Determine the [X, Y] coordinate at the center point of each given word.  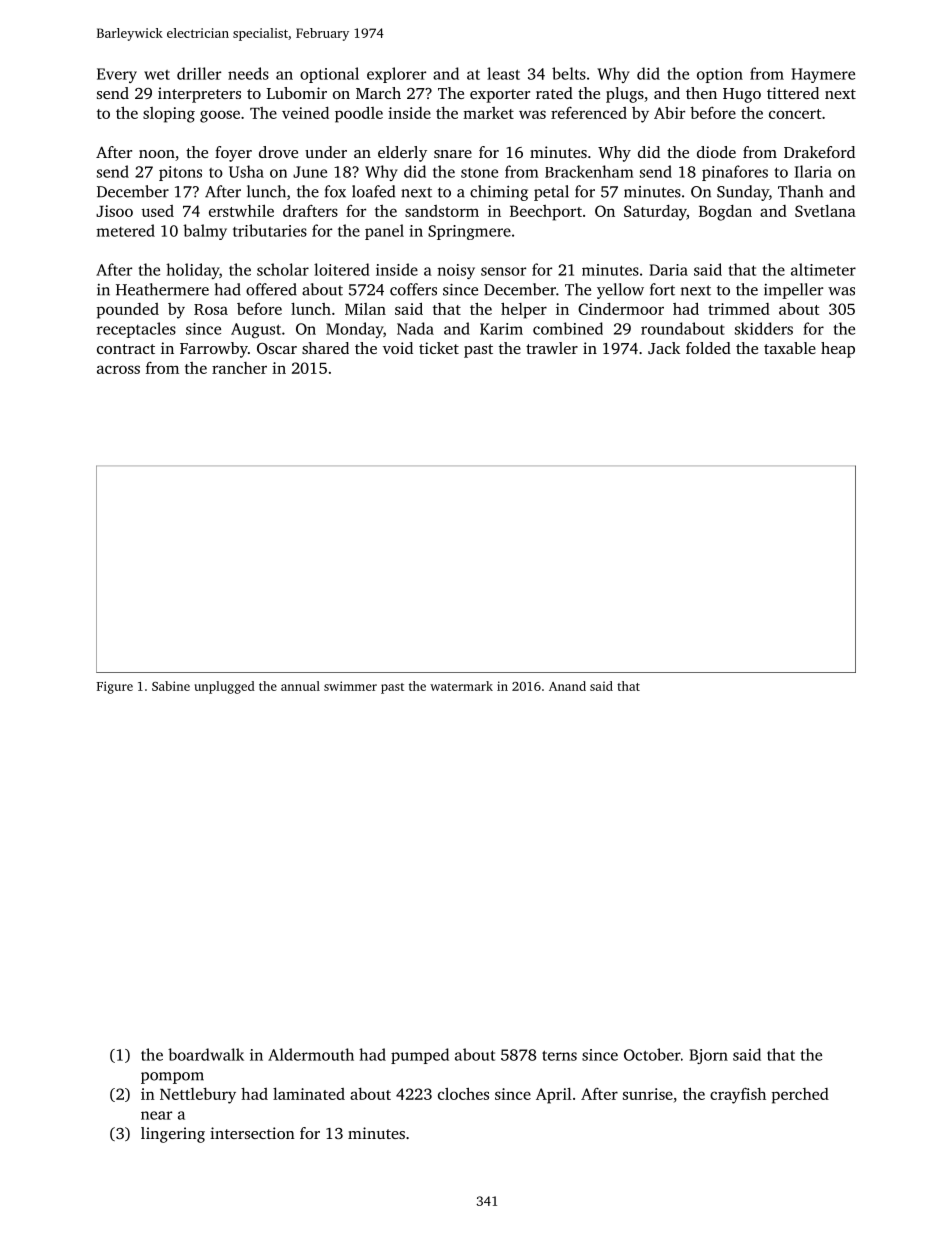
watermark [461, 686]
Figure [115, 687]
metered [126, 230]
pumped [420, 1056]
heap [838, 350]
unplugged [225, 687]
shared [325, 348]
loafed [373, 191]
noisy [456, 271]
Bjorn [709, 1056]
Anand [567, 686]
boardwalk [206, 1054]
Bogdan [725, 213]
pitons [180, 173]
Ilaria [813, 171]
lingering [173, 1135]
